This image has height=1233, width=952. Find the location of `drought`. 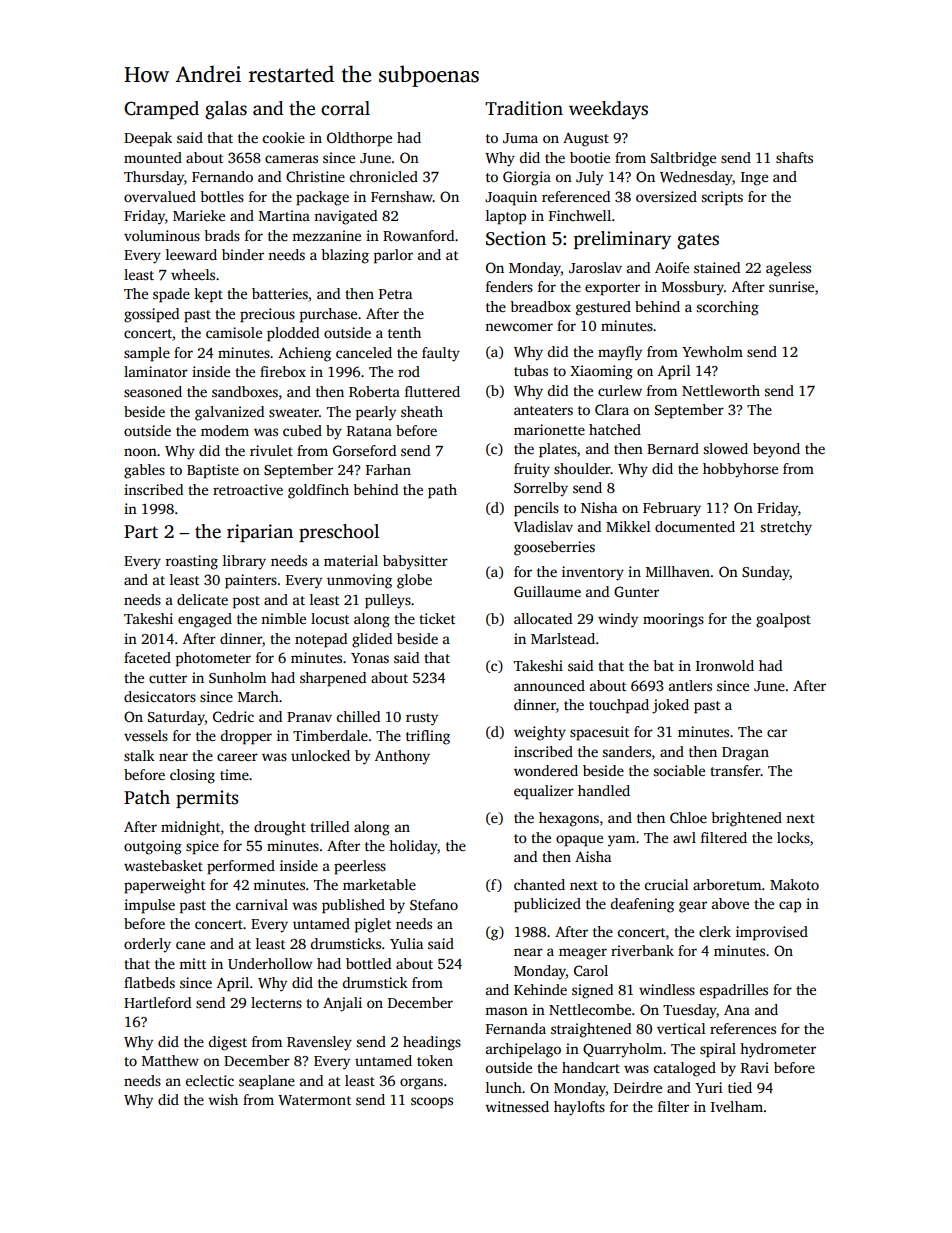

drought is located at coordinates (280, 828).
